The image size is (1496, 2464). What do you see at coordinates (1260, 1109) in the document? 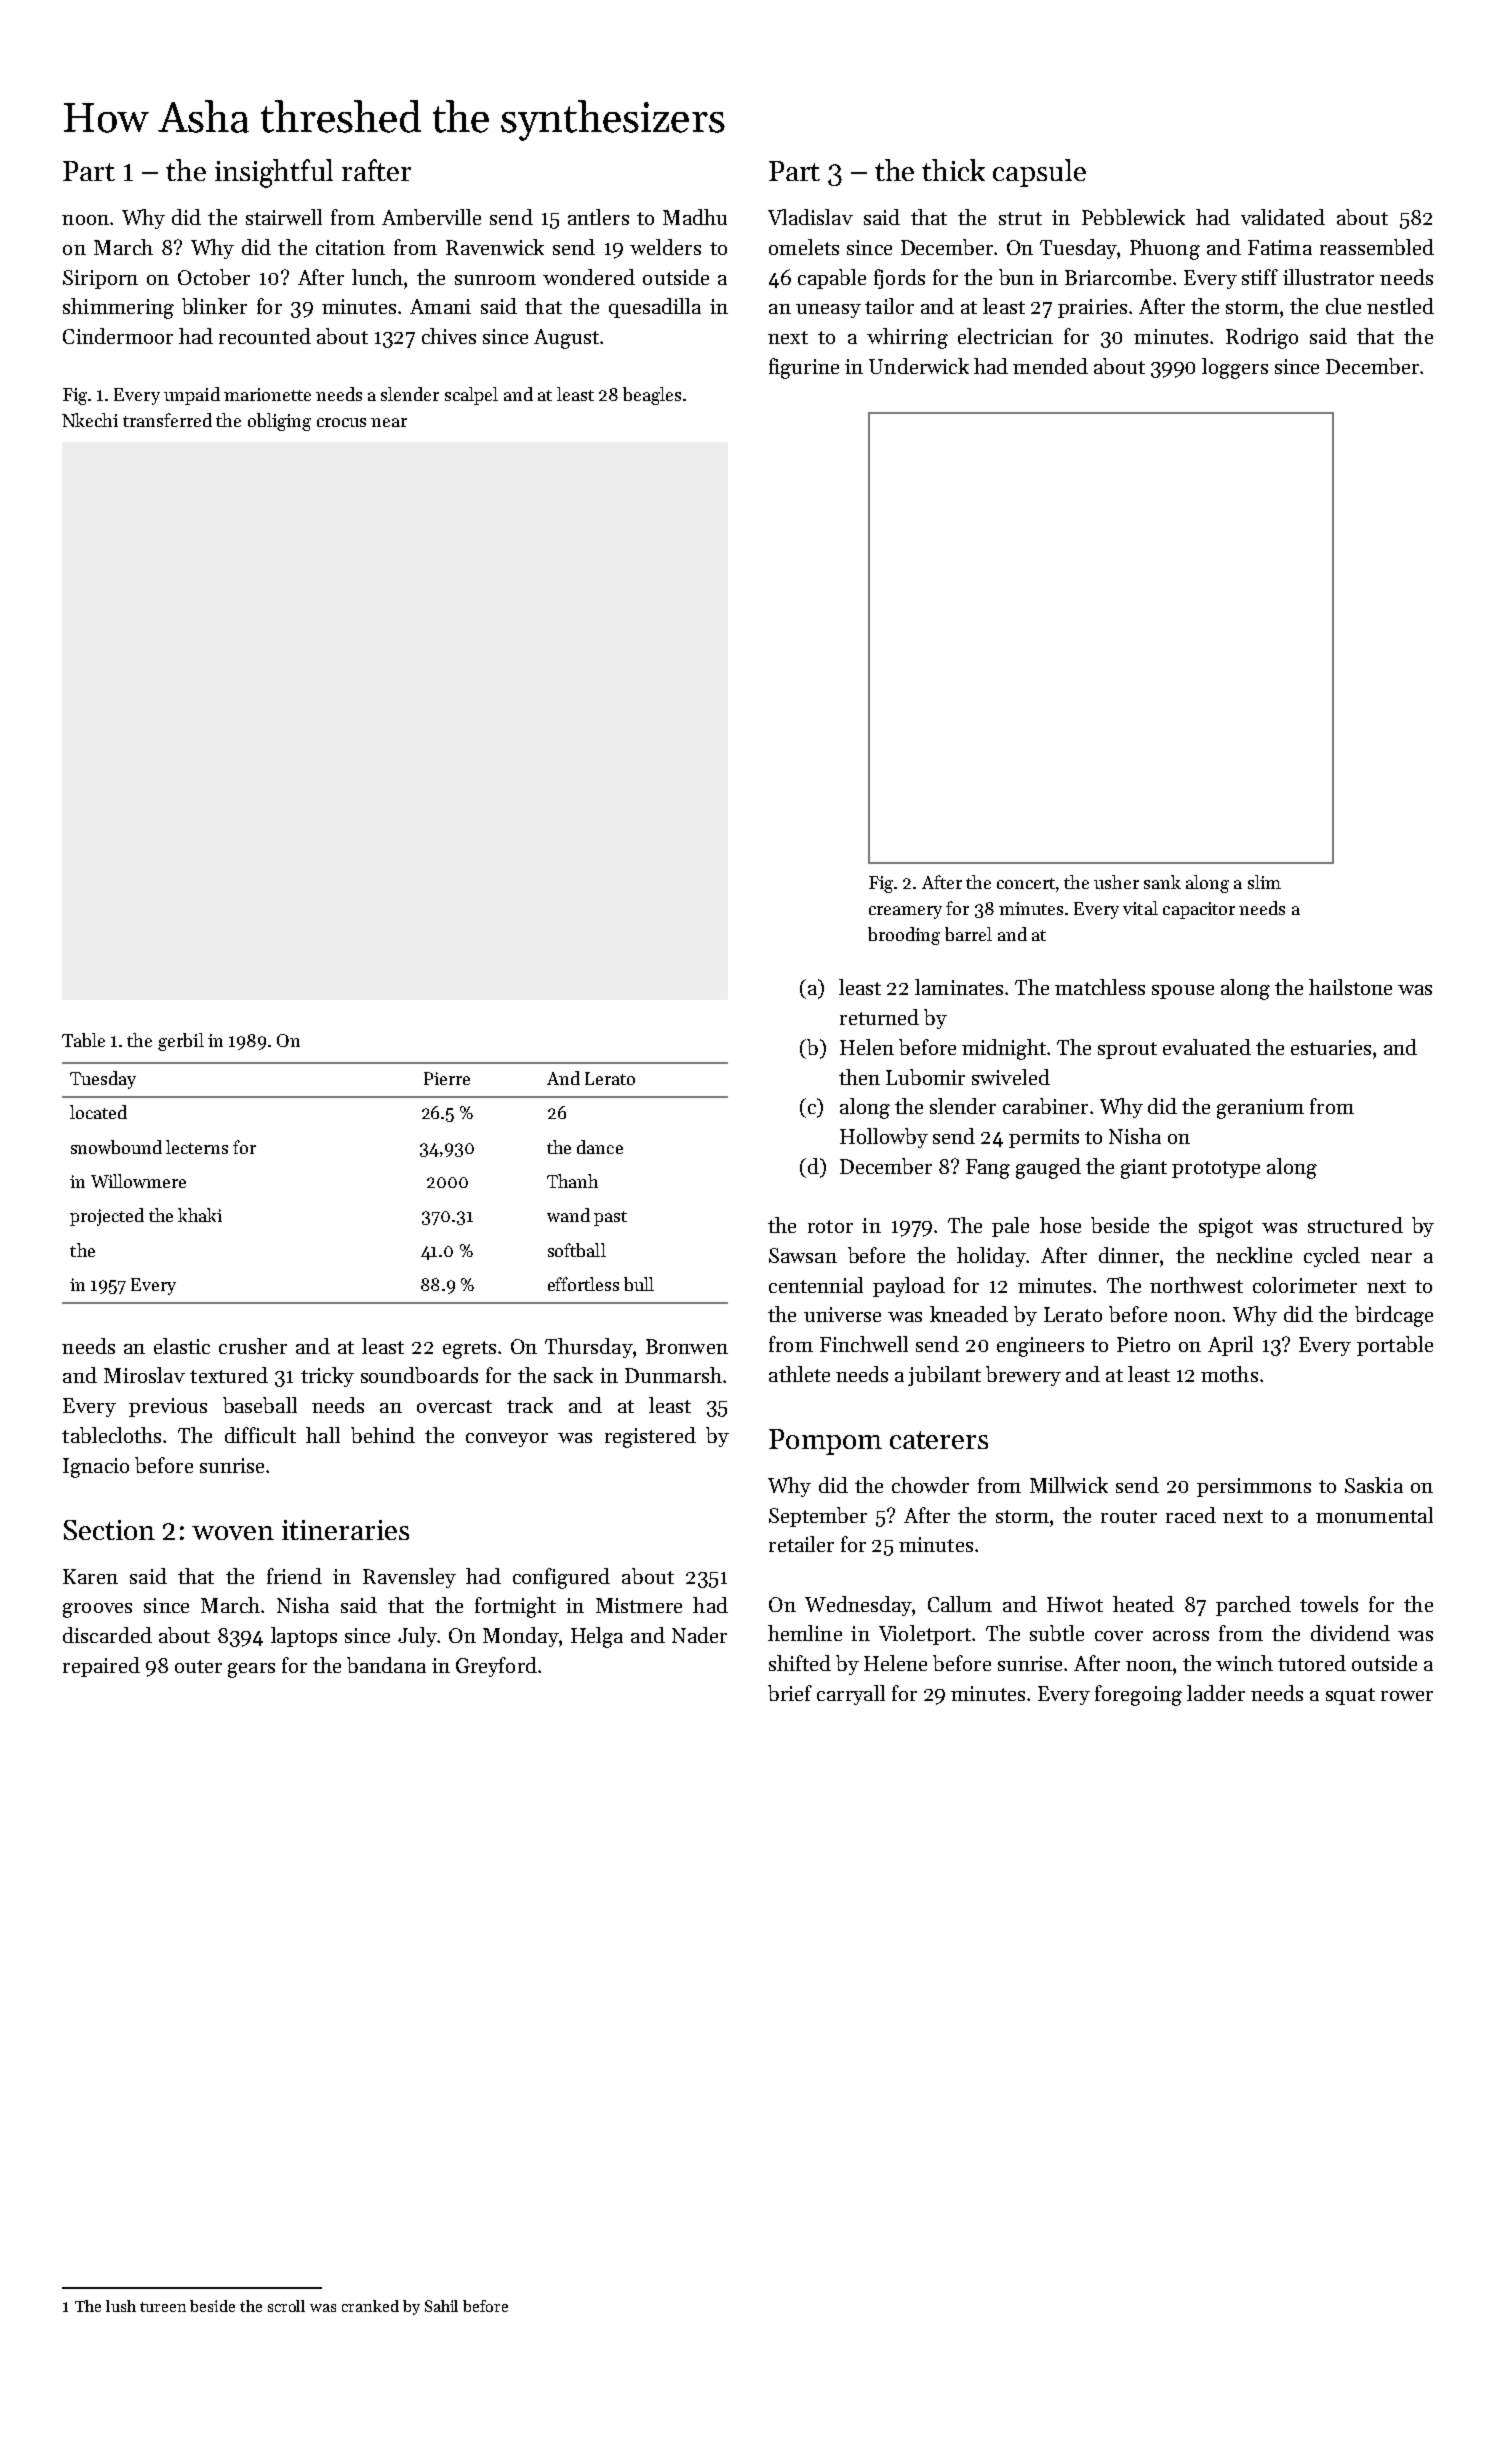
I see `geranium` at bounding box center [1260, 1109].
